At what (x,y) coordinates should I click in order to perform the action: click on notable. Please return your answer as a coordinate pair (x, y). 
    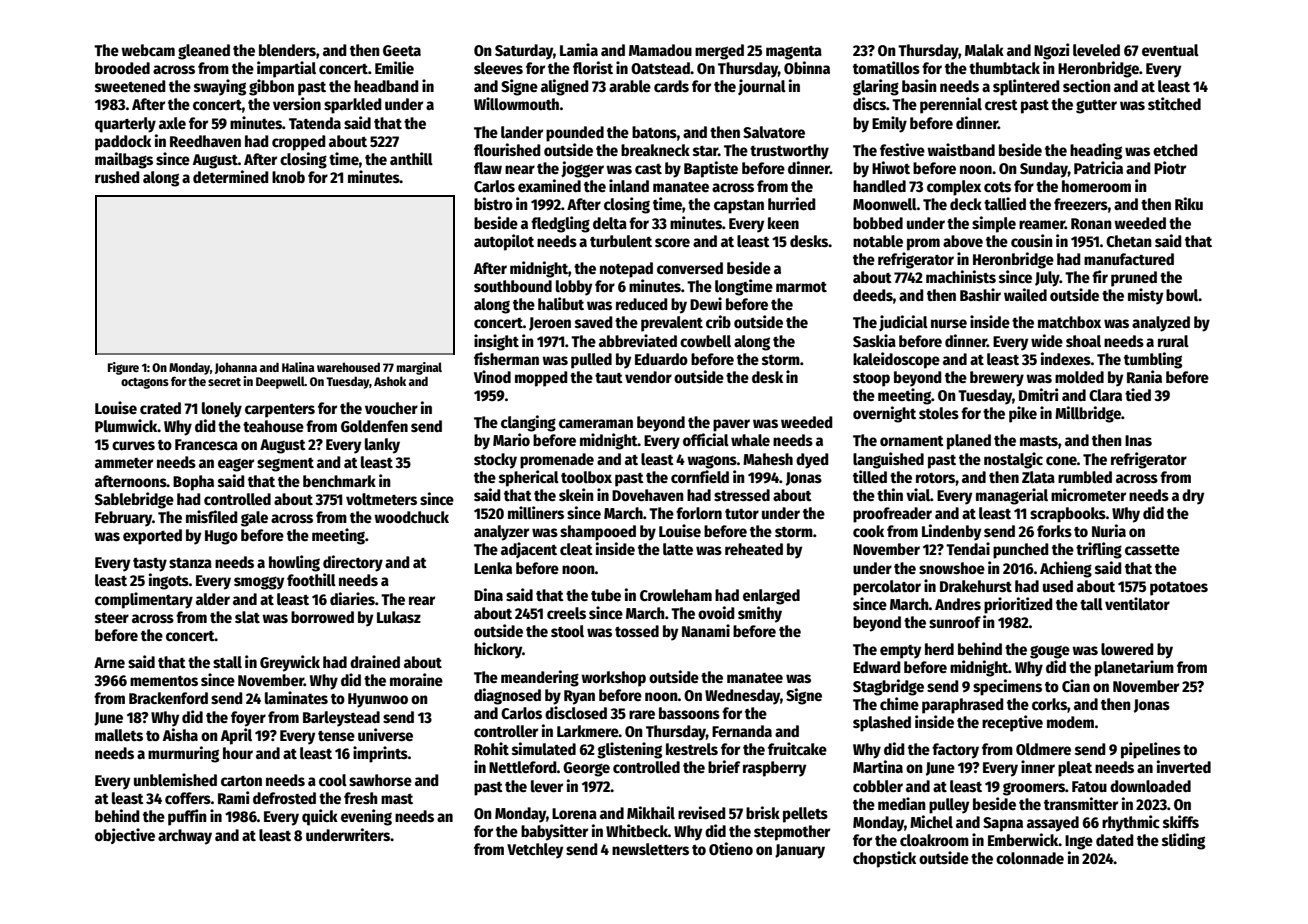
    Looking at the image, I should click on (878, 241).
